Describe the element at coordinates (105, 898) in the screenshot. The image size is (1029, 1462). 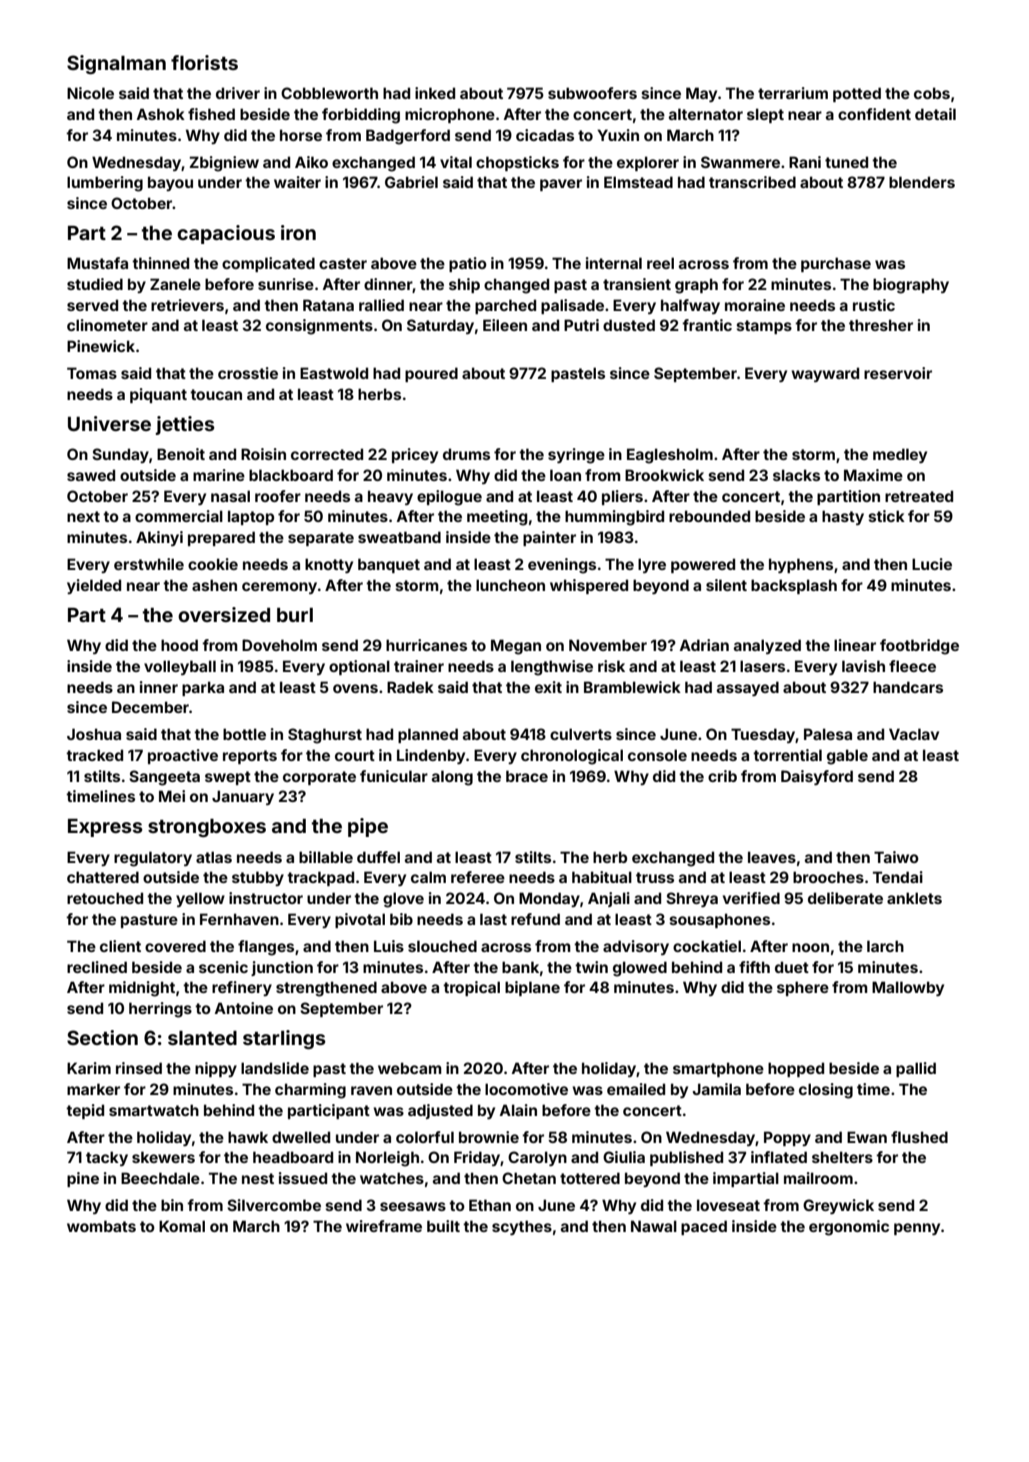
I see `retouched` at that location.
